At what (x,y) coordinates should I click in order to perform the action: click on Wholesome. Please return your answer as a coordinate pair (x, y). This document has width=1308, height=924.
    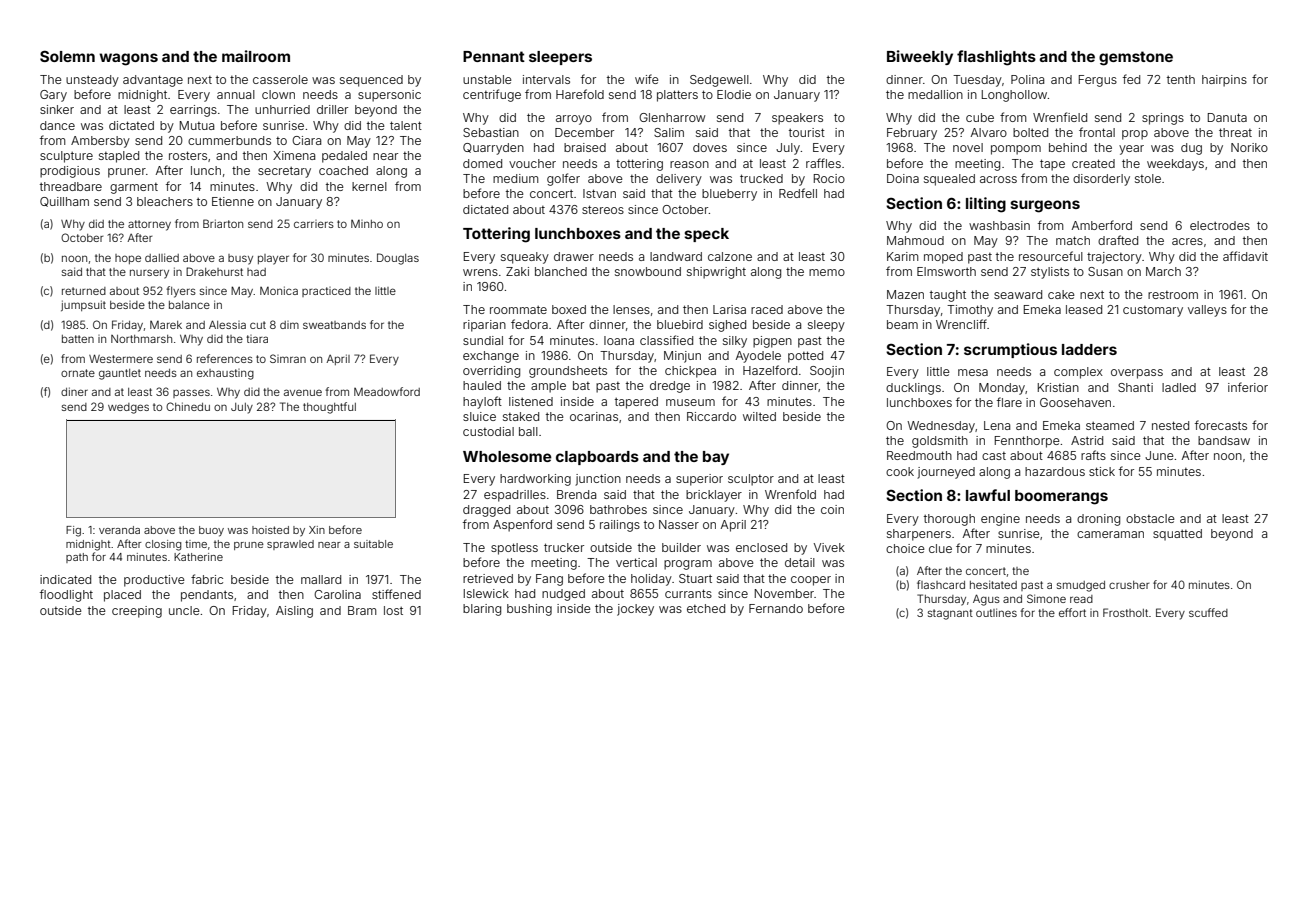
    Looking at the image, I should click on (507, 456).
